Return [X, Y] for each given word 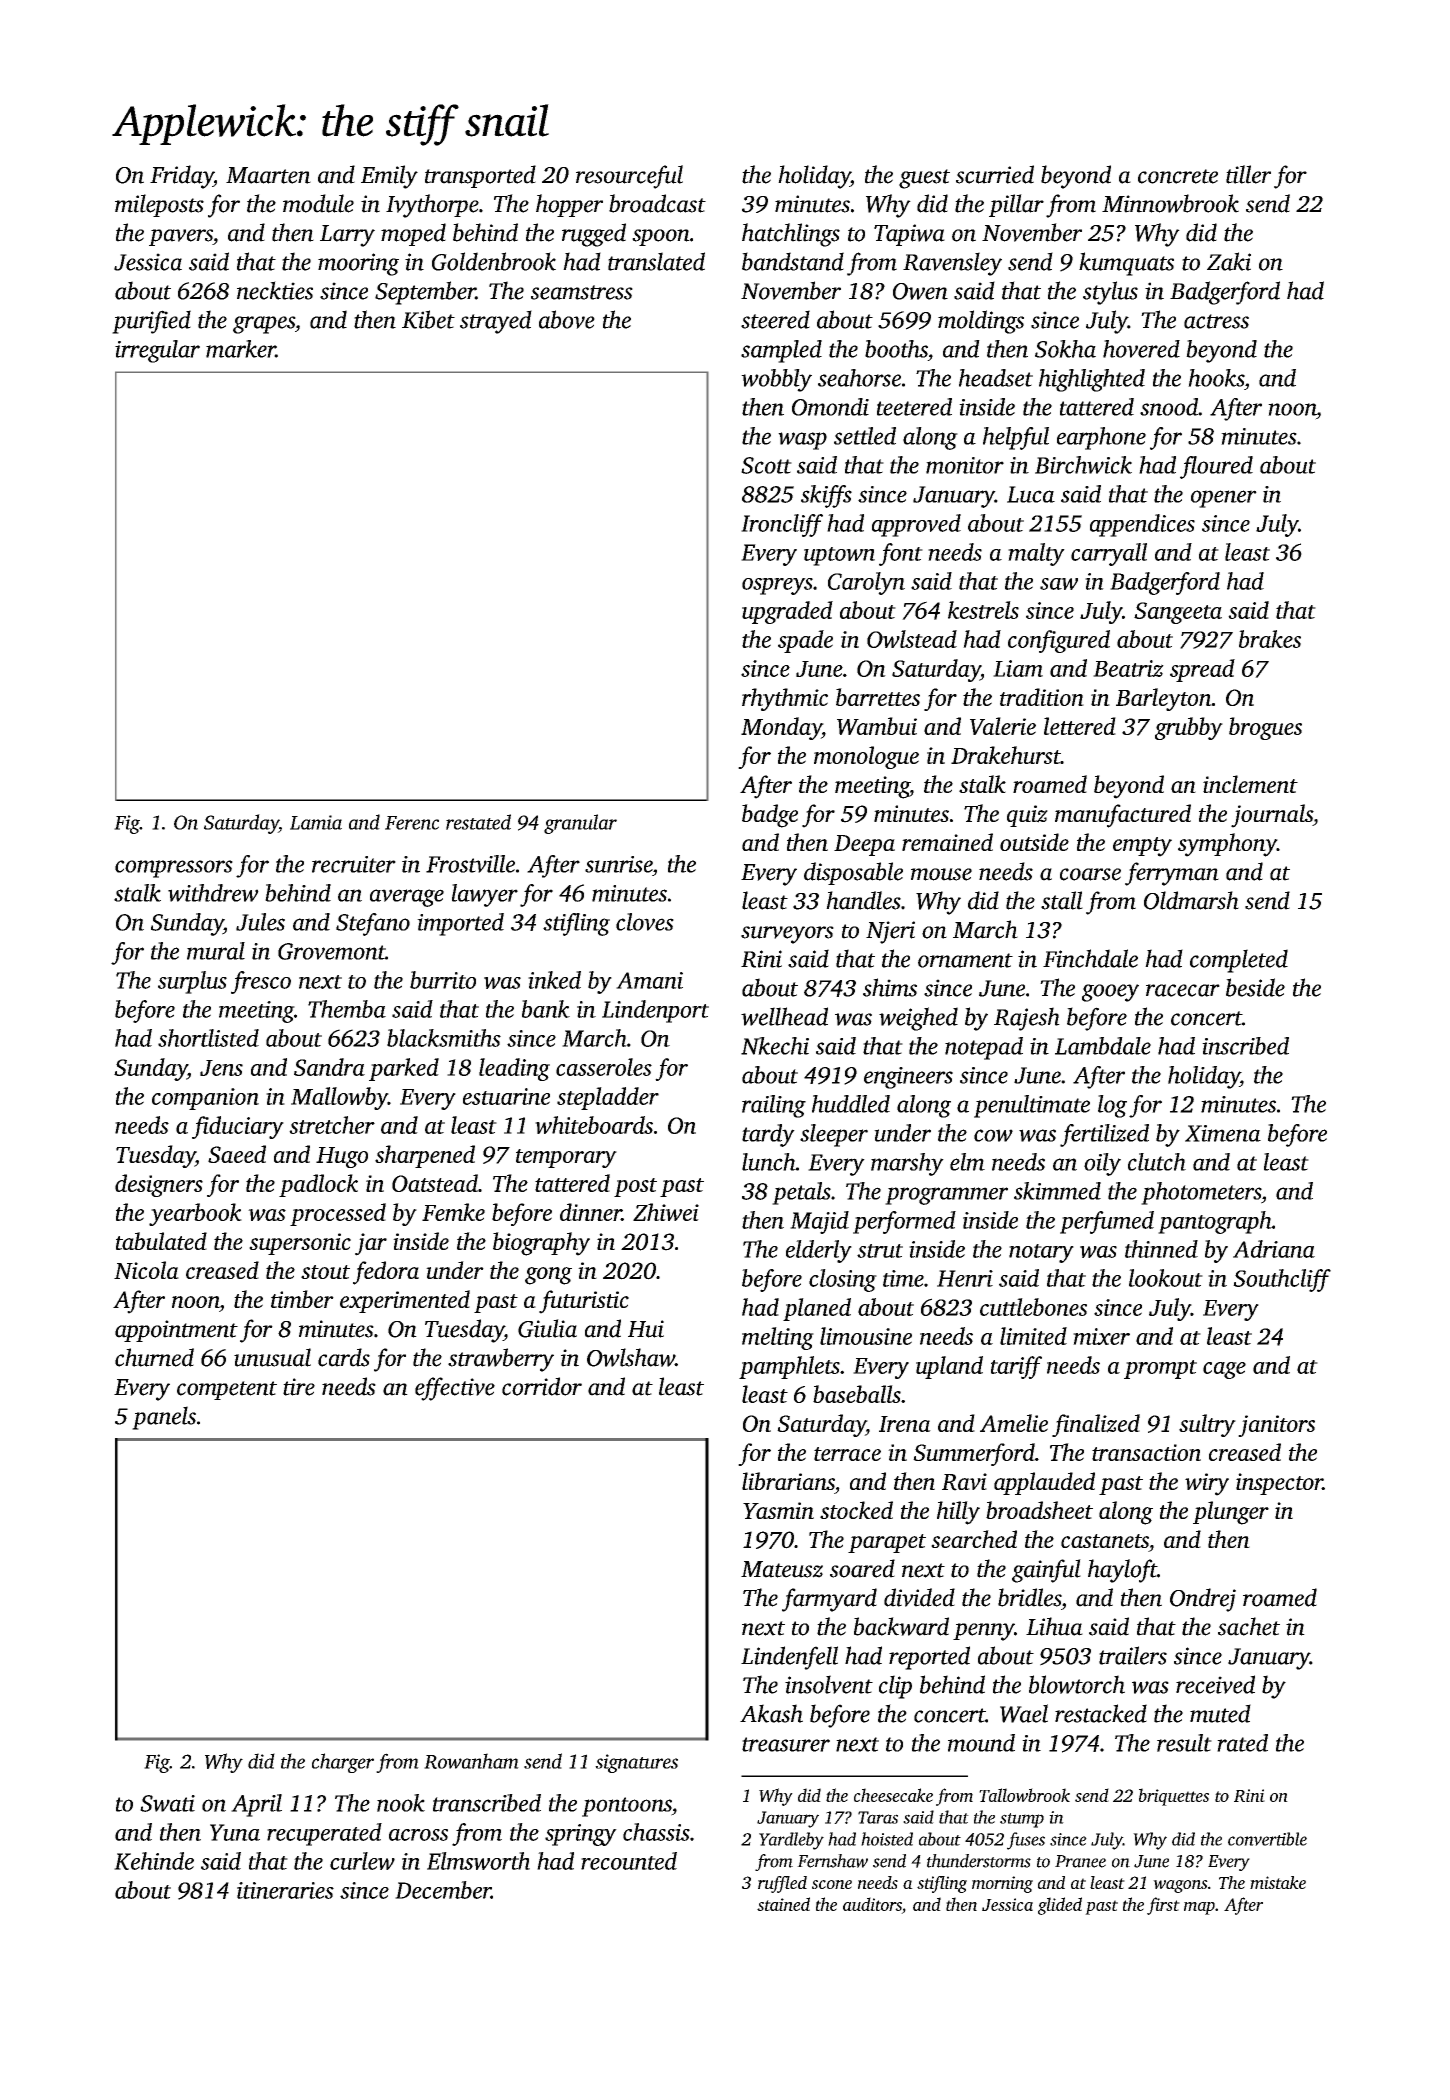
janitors [1276, 1426]
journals [1272, 816]
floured [1216, 467]
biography [541, 1244]
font [901, 554]
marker [241, 349]
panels [164, 1418]
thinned [1161, 1249]
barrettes [878, 697]
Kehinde [154, 1861]
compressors [174, 869]
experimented [405, 1301]
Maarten [268, 175]
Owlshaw [631, 1357]
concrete [1178, 176]
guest [924, 179]
